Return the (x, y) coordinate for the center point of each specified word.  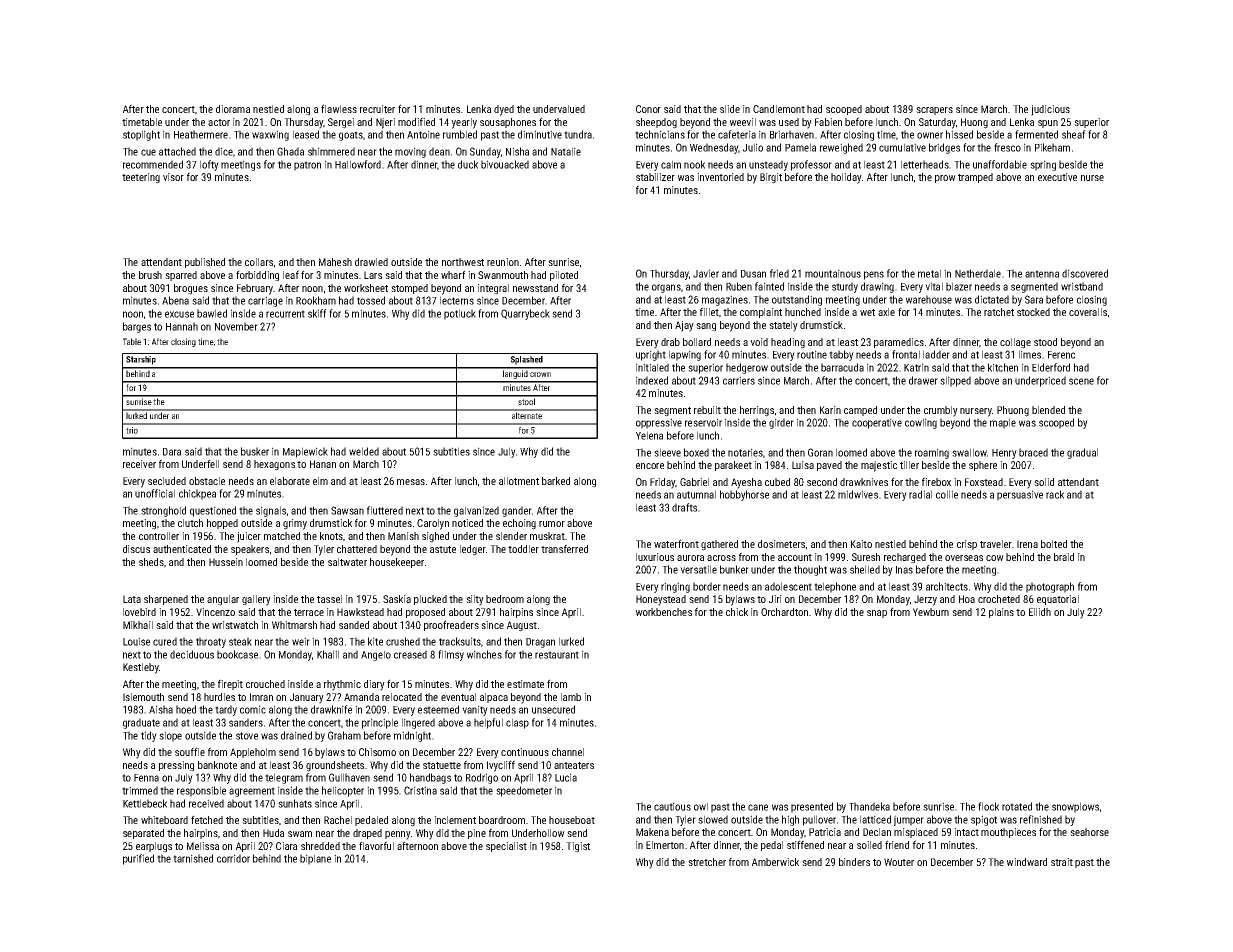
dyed (504, 110)
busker (255, 451)
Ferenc (1061, 355)
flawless (339, 108)
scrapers (934, 111)
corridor (233, 858)
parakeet (733, 466)
